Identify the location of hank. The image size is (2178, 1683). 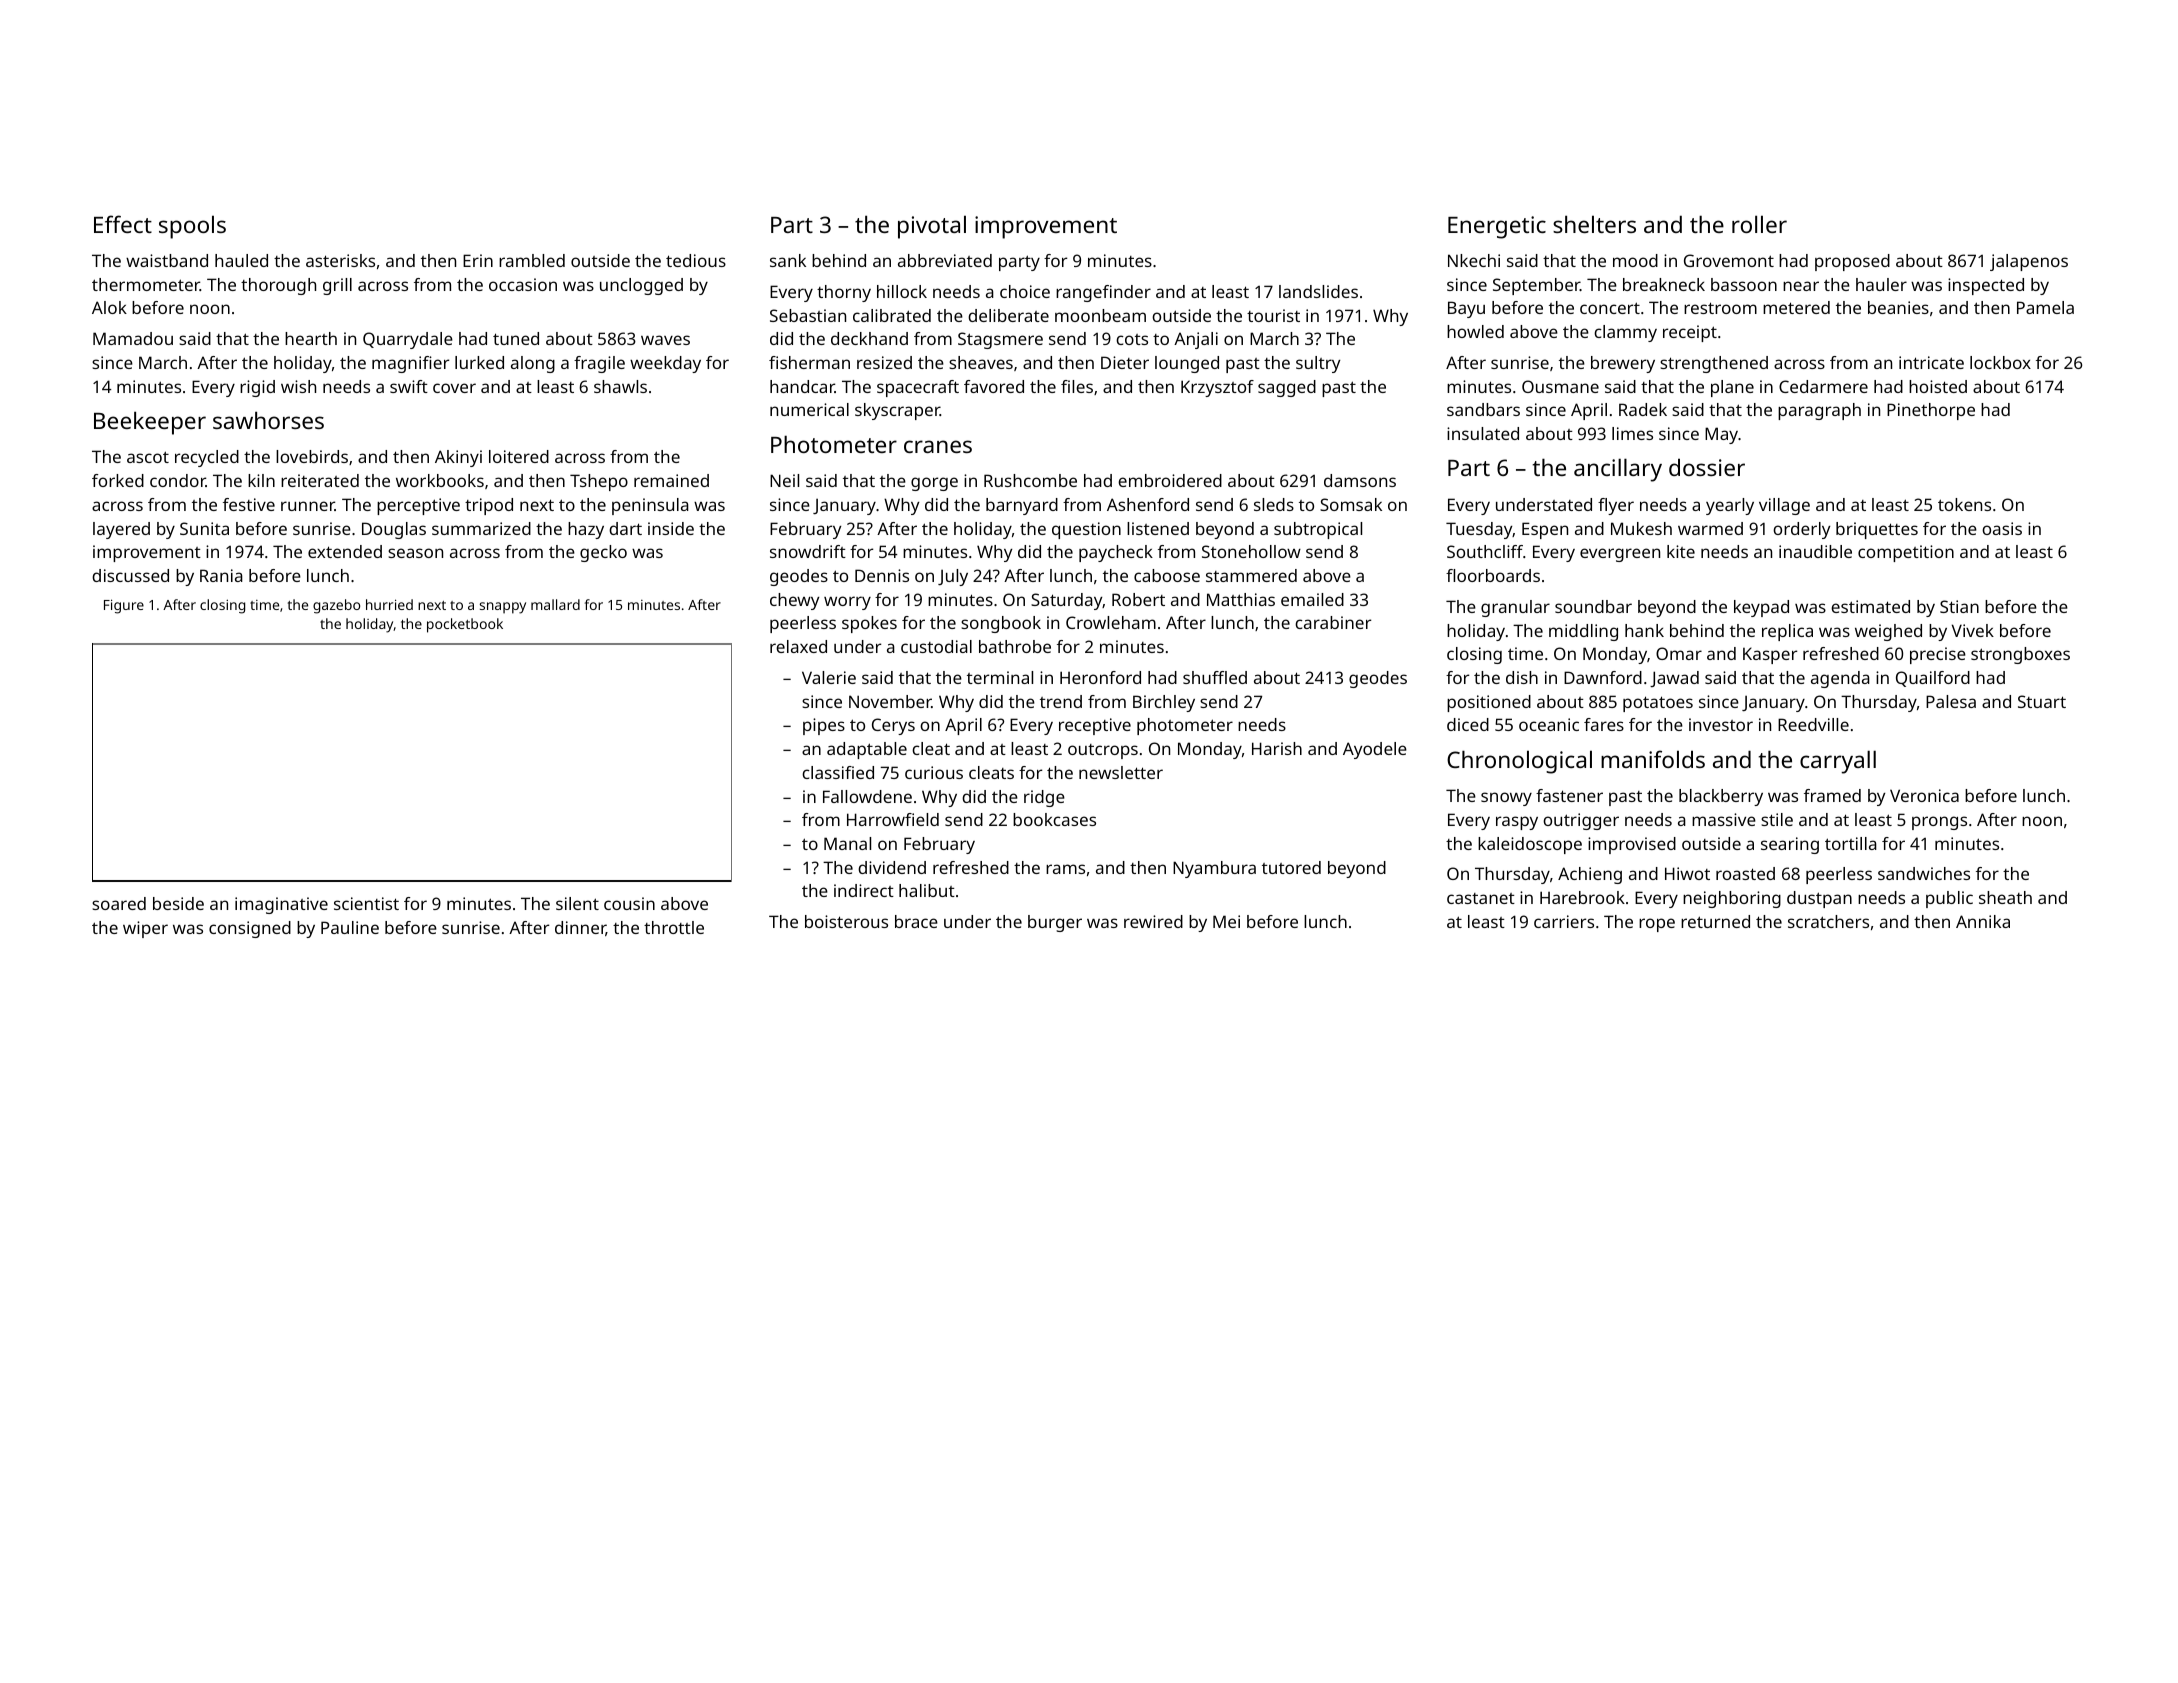
(1644, 630).
